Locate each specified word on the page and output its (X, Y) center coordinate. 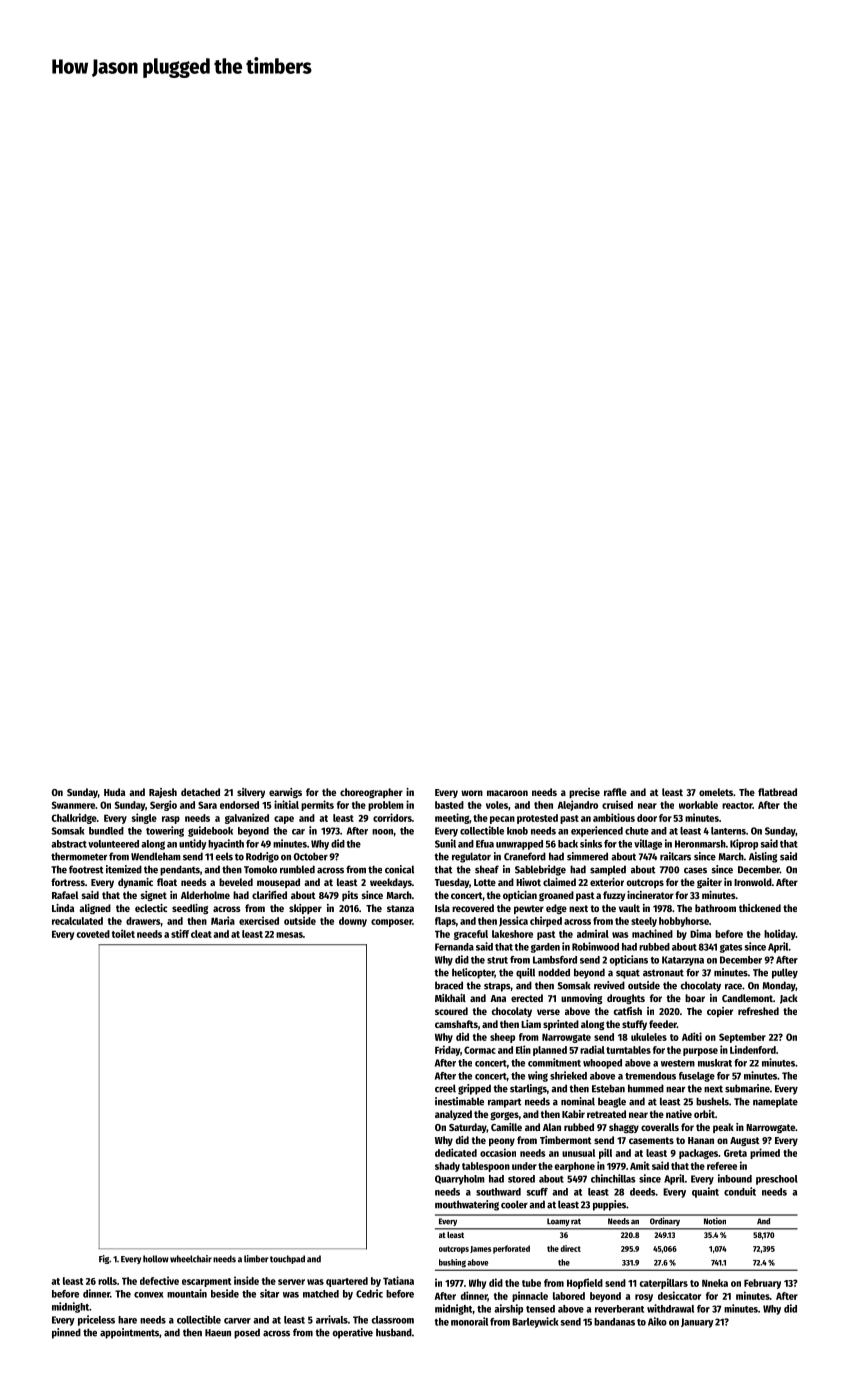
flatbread (777, 792)
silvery (251, 793)
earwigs (285, 793)
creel (445, 1088)
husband (394, 1332)
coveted (93, 934)
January (697, 1323)
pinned (66, 1333)
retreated (606, 1114)
